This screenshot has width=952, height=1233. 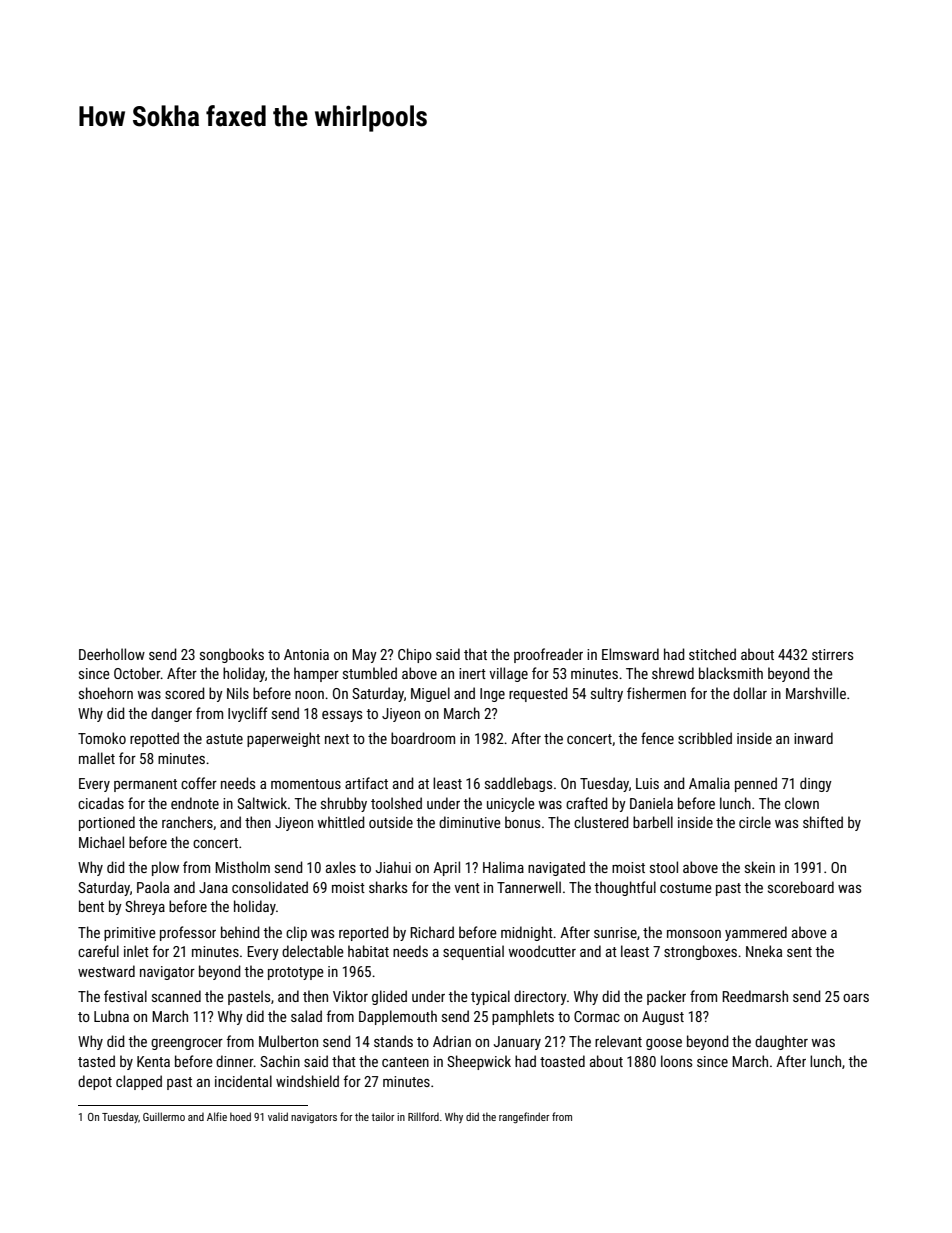 I want to click on inward, so click(x=813, y=738).
